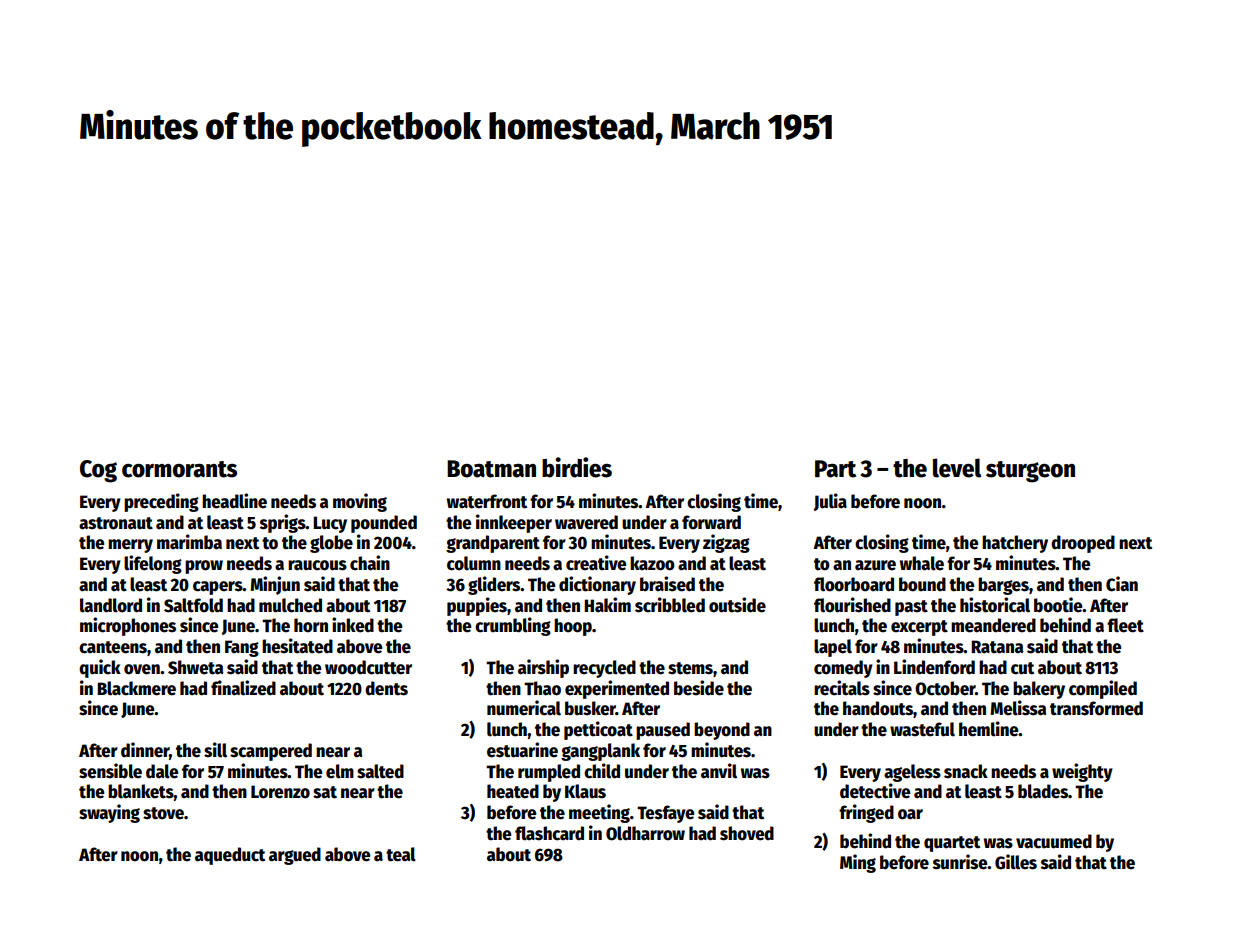  Describe the element at coordinates (577, 467) in the image. I see `birdies` at that location.
